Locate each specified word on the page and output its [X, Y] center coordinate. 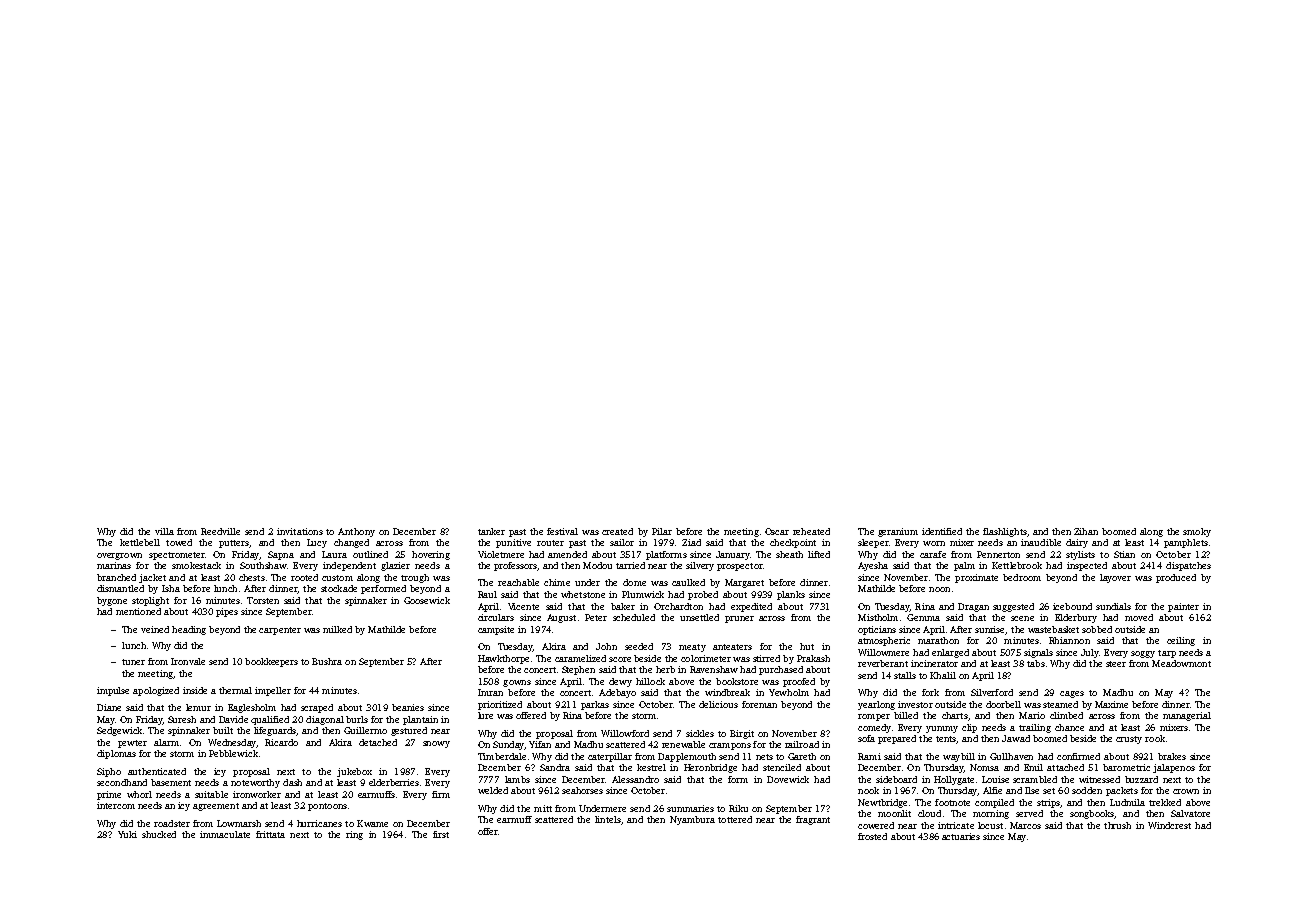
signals [1038, 653]
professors [515, 566]
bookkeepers [271, 662]
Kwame [372, 823]
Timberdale [502, 756]
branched [116, 577]
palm [964, 566]
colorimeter [706, 658]
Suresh [182, 719]
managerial [1187, 716]
